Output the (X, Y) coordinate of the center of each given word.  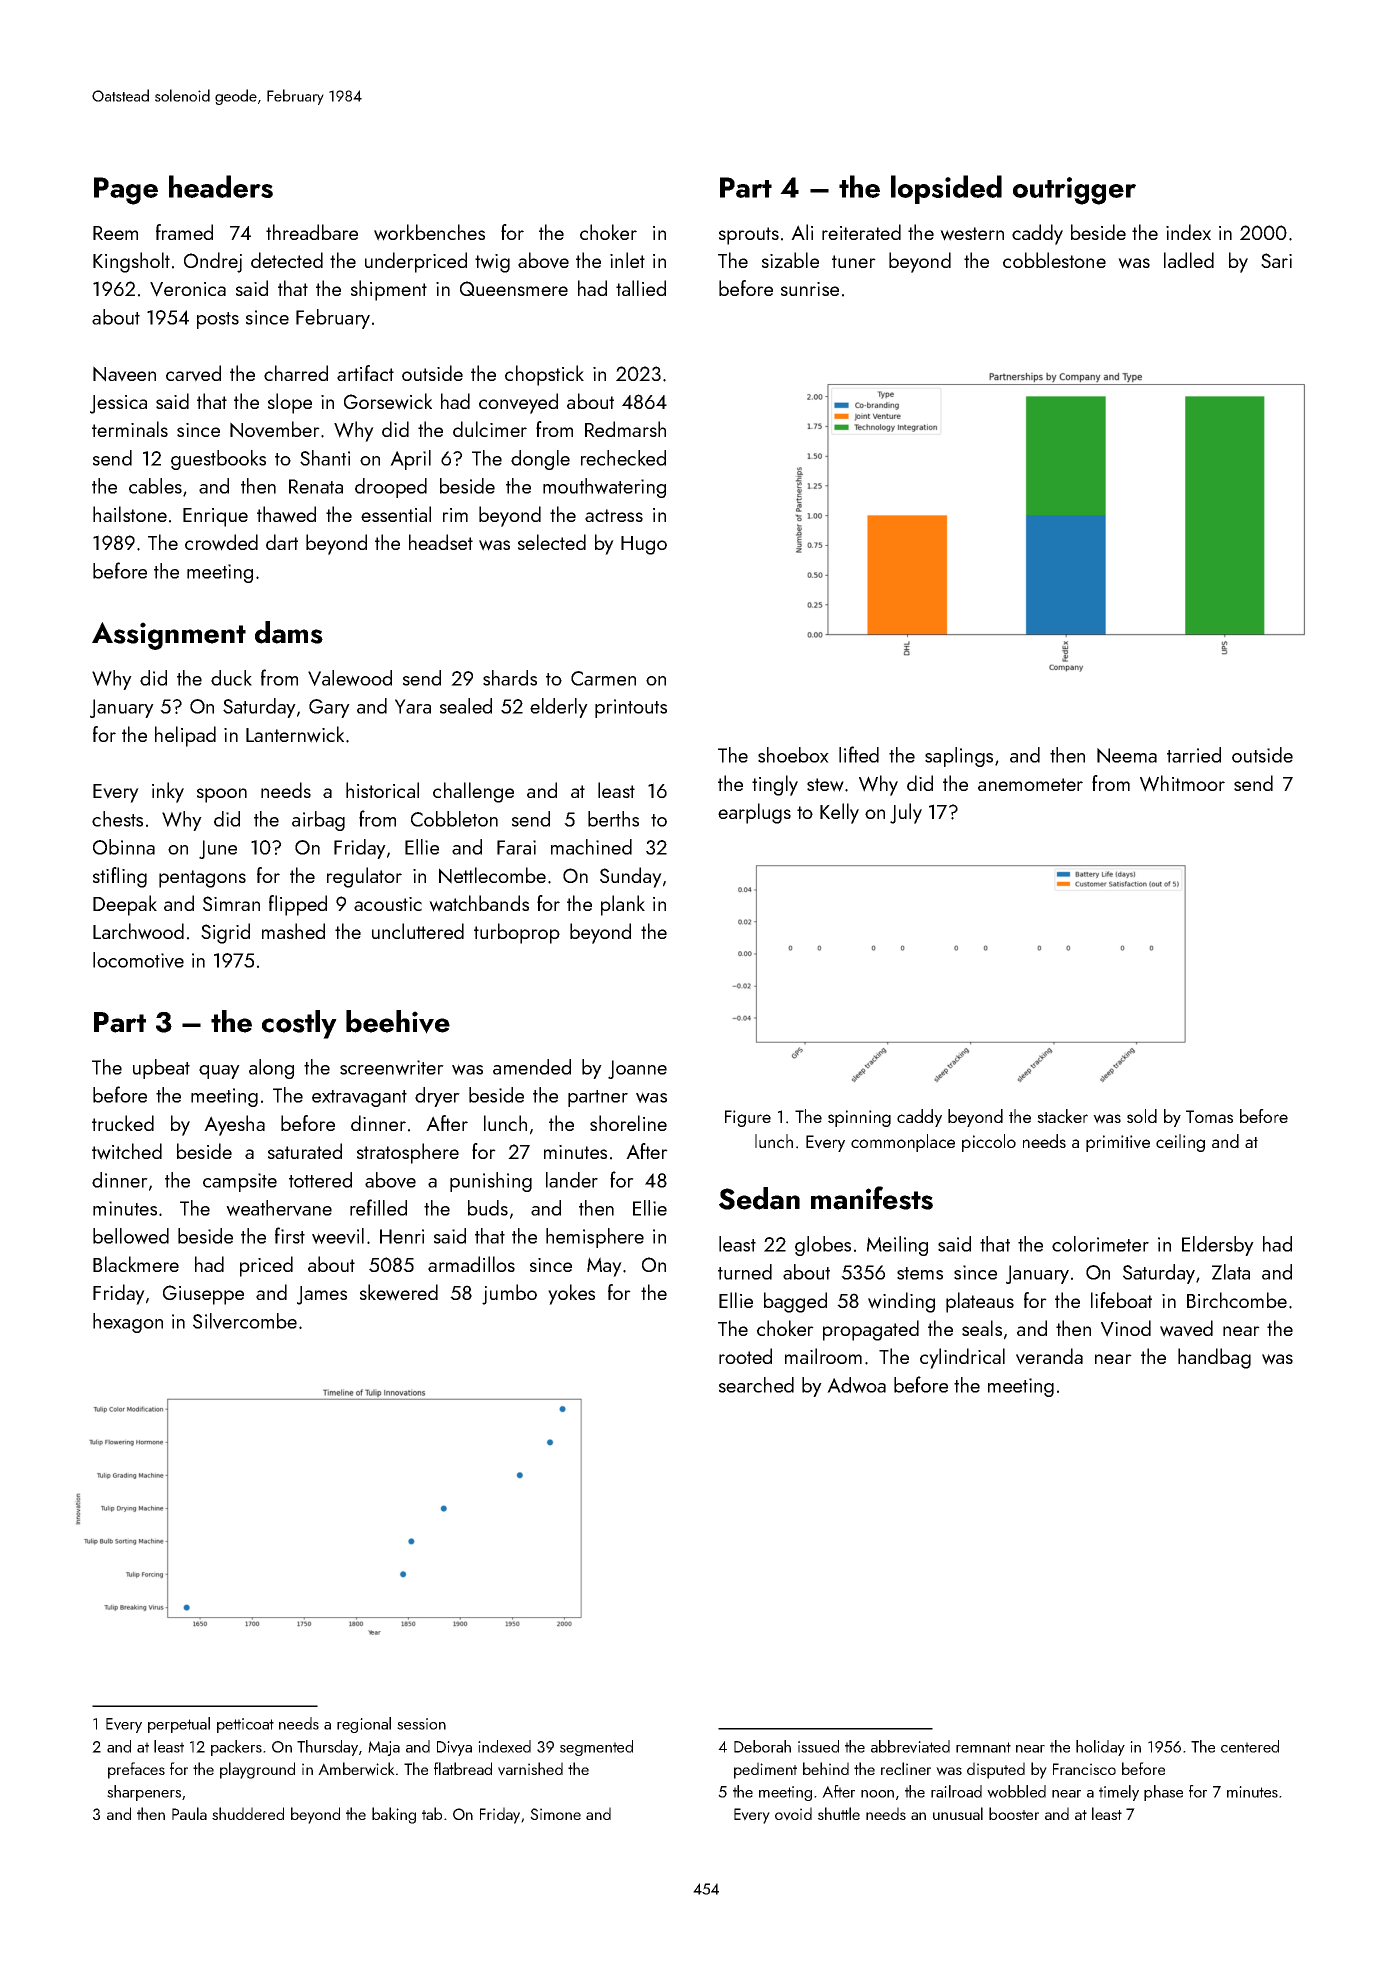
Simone (555, 1814)
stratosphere (408, 1153)
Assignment (169, 636)
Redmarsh (625, 429)
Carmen (603, 678)
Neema (1127, 755)
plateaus (980, 1302)
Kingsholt (131, 262)
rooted (745, 1356)
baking (394, 1815)
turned (745, 1272)
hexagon (128, 1323)
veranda (1049, 1356)
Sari (1276, 260)
